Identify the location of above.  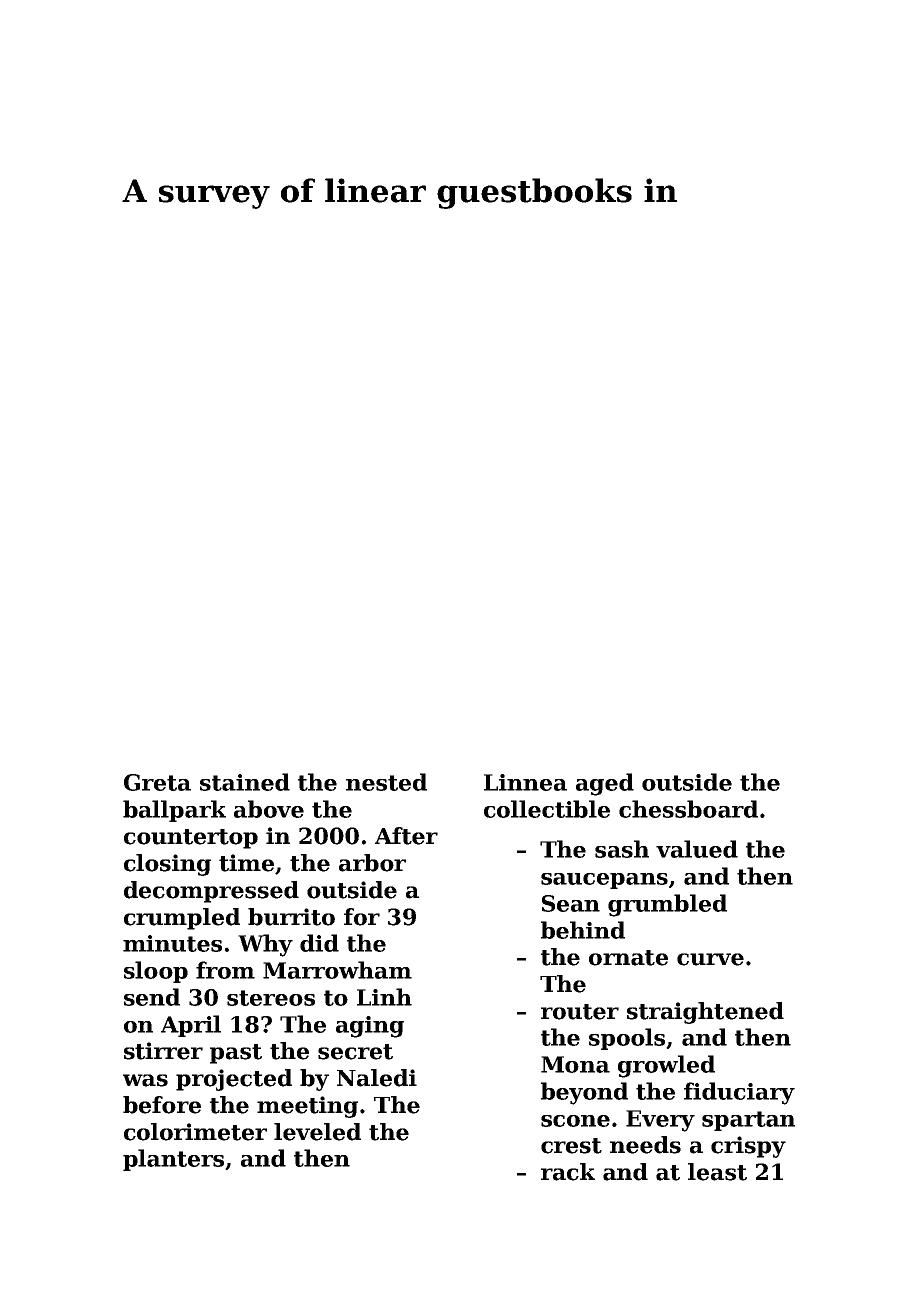
(269, 809).
